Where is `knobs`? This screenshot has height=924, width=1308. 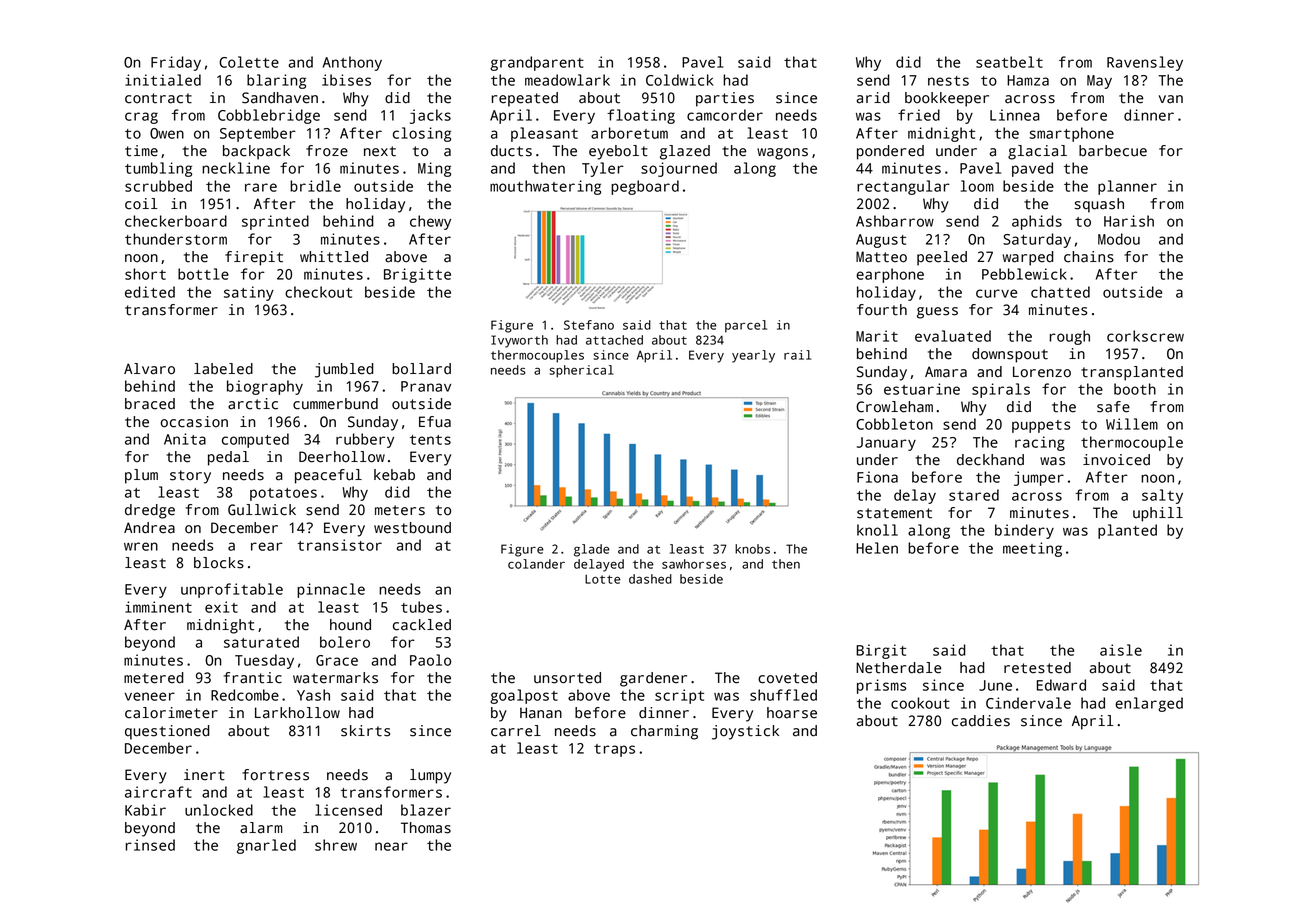
knobs is located at coordinates (752, 549).
